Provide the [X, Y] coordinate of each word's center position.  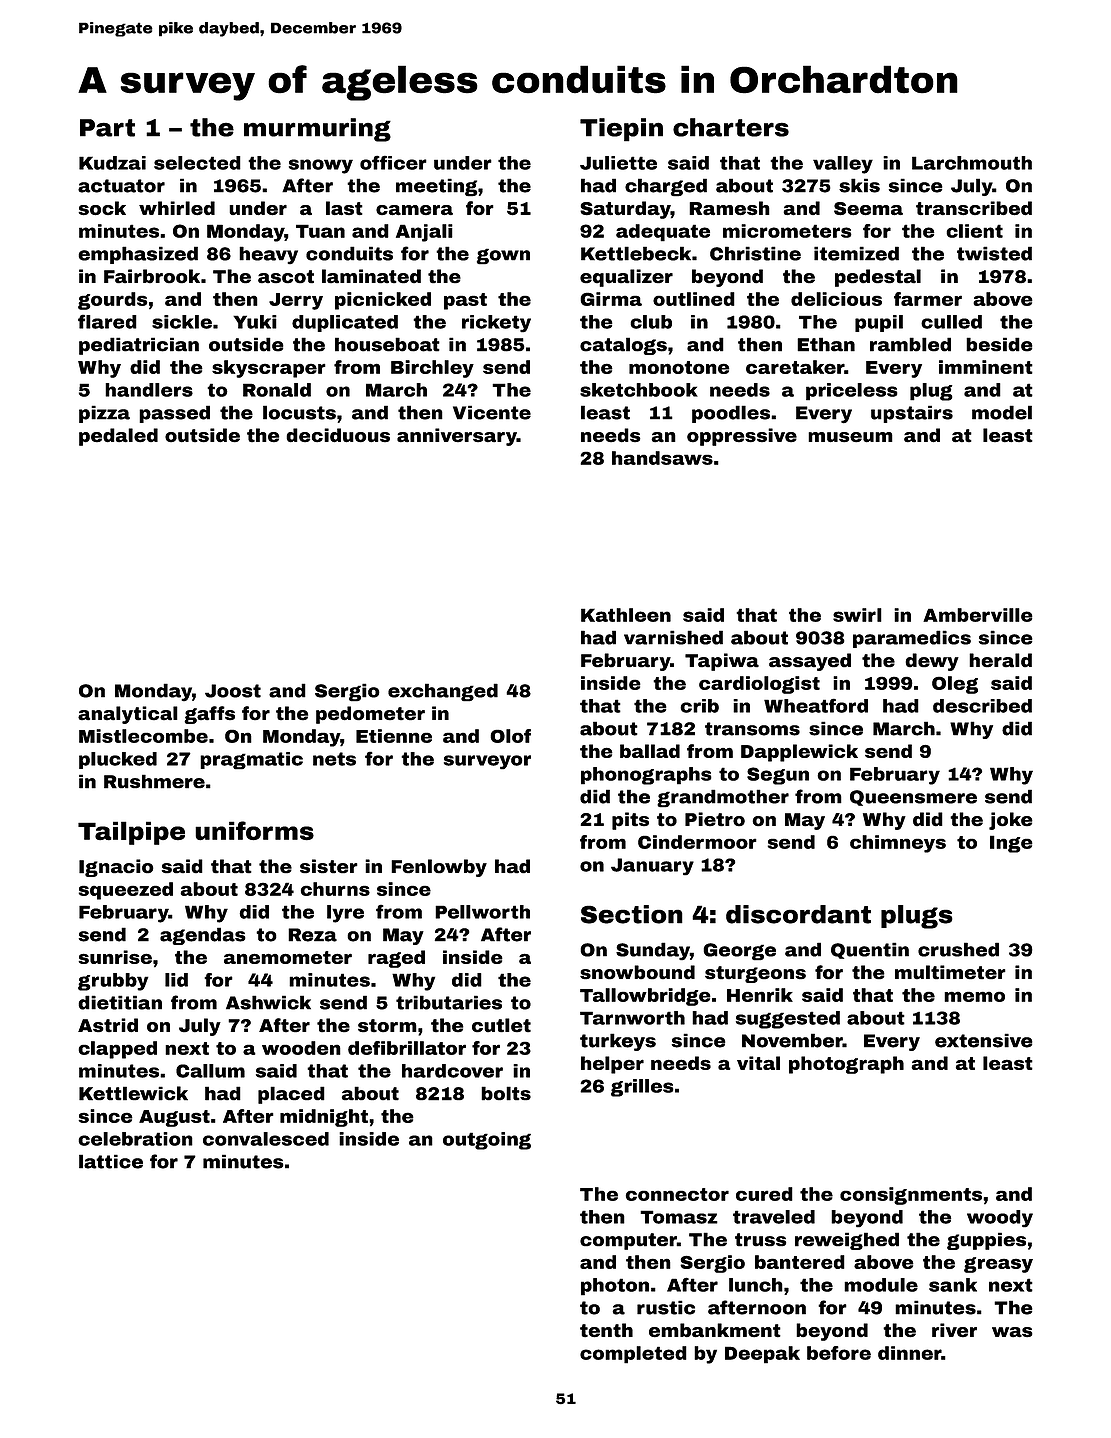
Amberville [978, 615]
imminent [986, 367]
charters [731, 127]
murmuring [317, 130]
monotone [679, 367]
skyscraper [269, 369]
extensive [984, 1040]
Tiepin [621, 130]
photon [615, 1287]
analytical [128, 715]
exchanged [443, 692]
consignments [911, 1196]
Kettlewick [133, 1093]
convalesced [266, 1139]
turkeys [618, 1042]
